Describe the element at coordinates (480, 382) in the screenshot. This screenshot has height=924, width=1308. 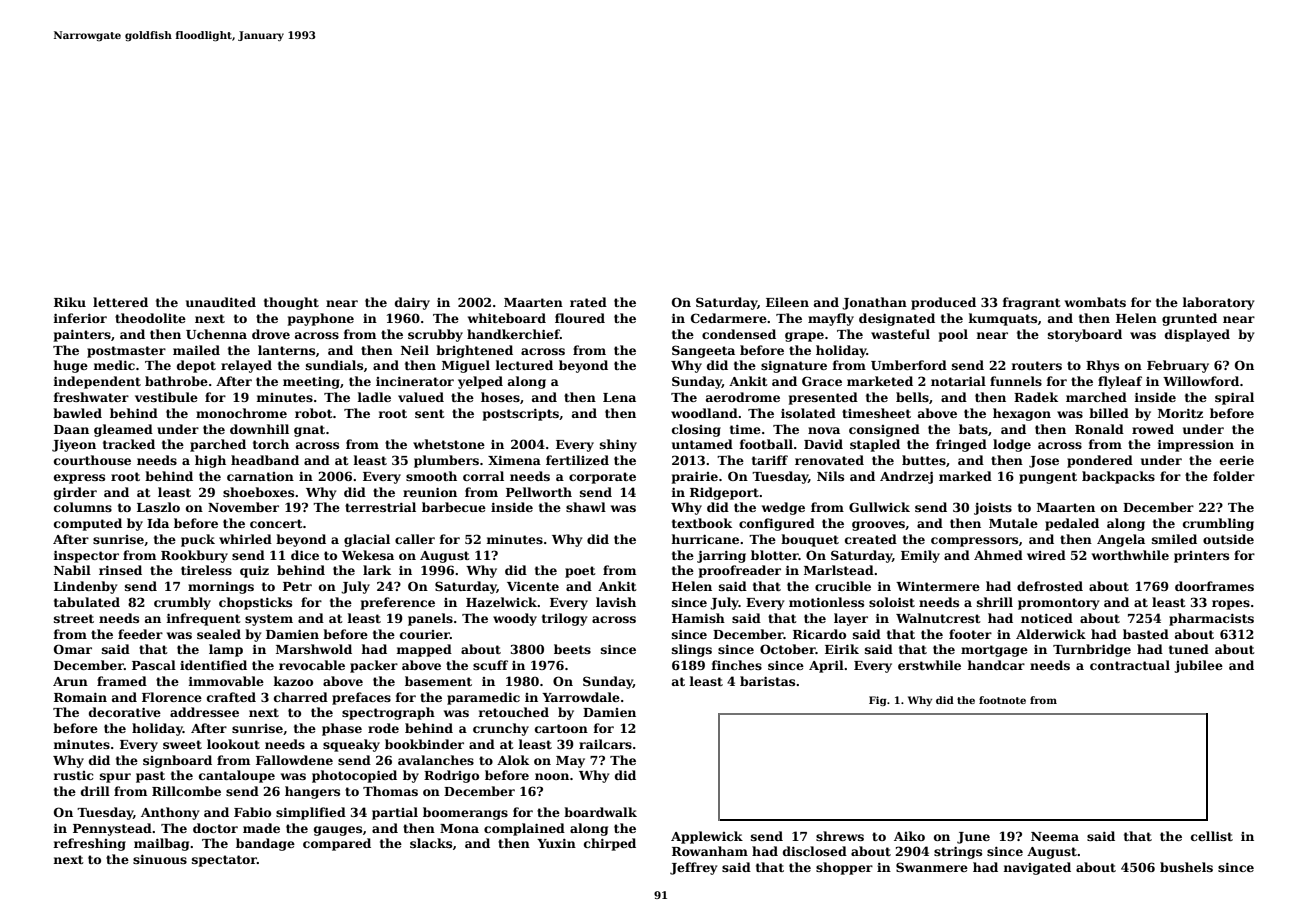
I see `yelped` at that location.
